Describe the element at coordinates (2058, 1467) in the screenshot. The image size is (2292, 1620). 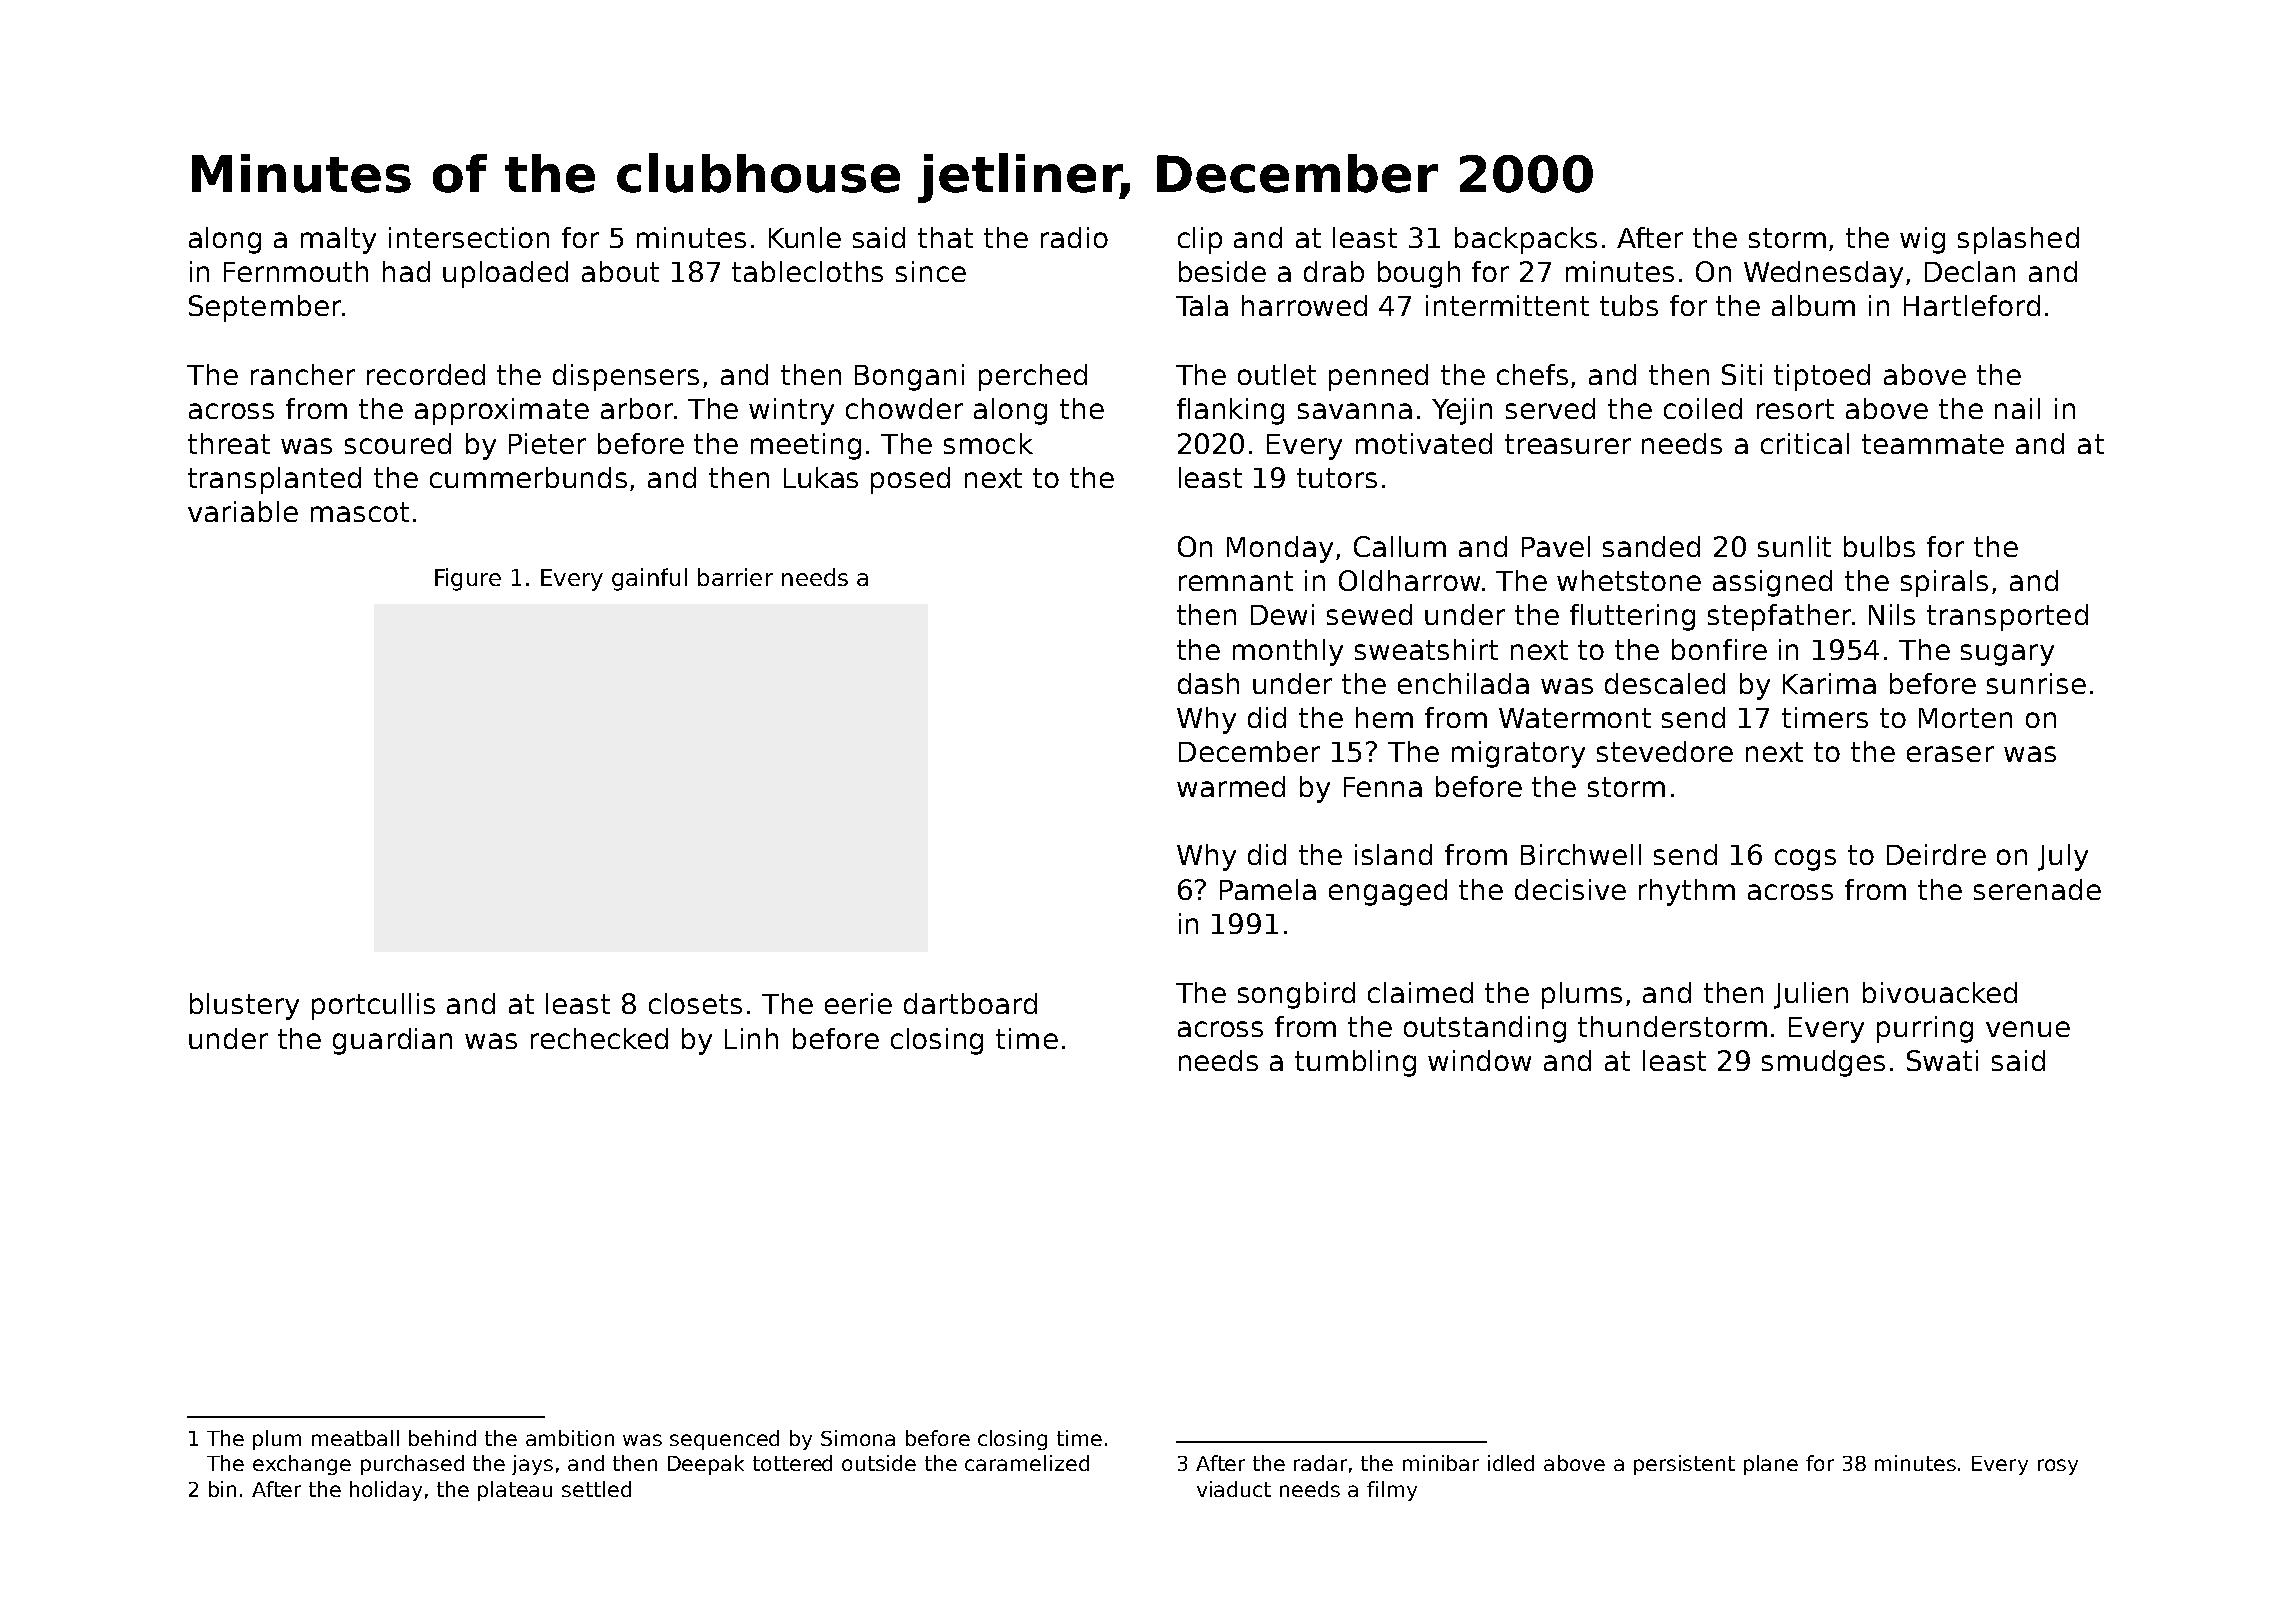
I see `rosy` at that location.
